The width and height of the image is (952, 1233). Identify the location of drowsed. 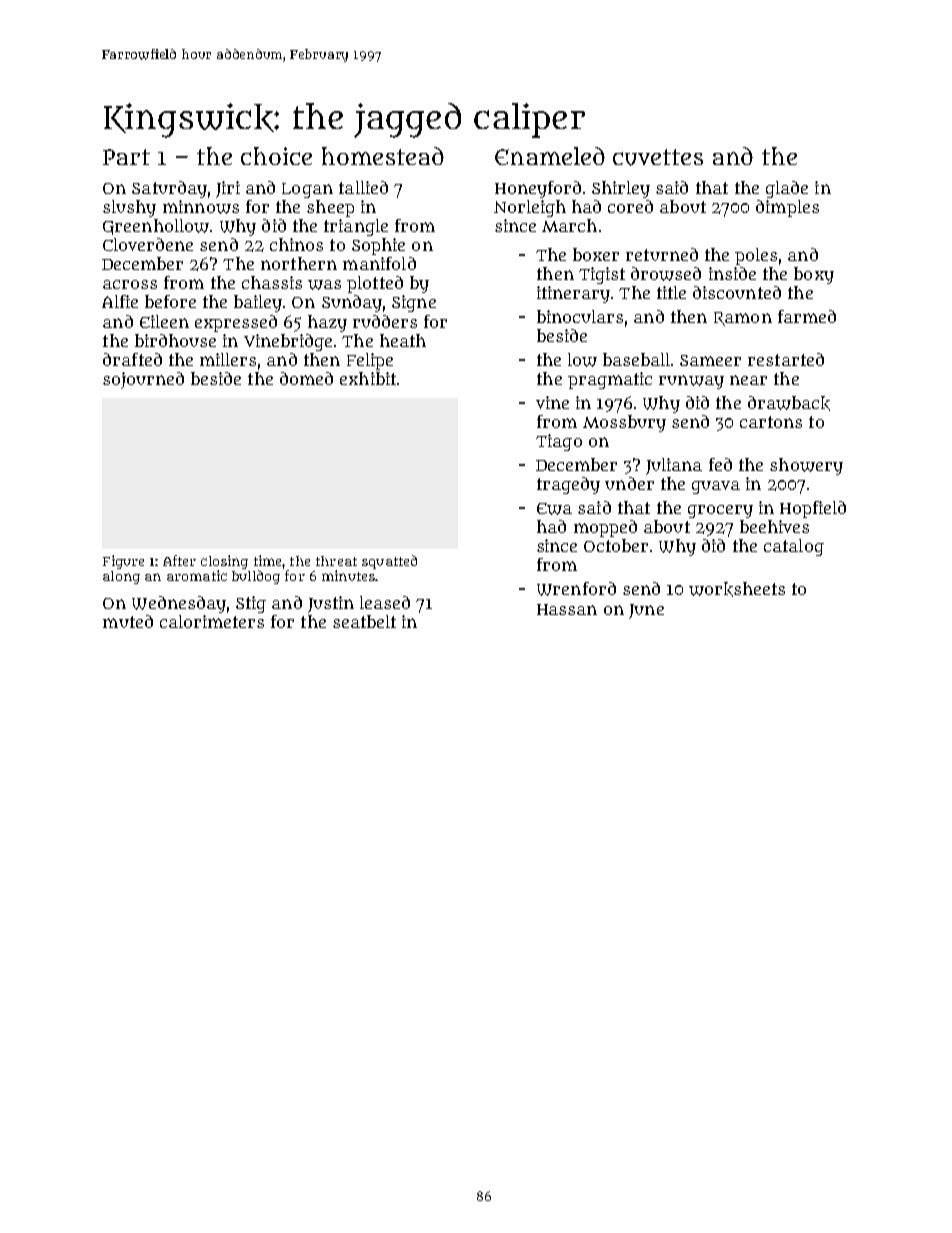
(666, 274).
